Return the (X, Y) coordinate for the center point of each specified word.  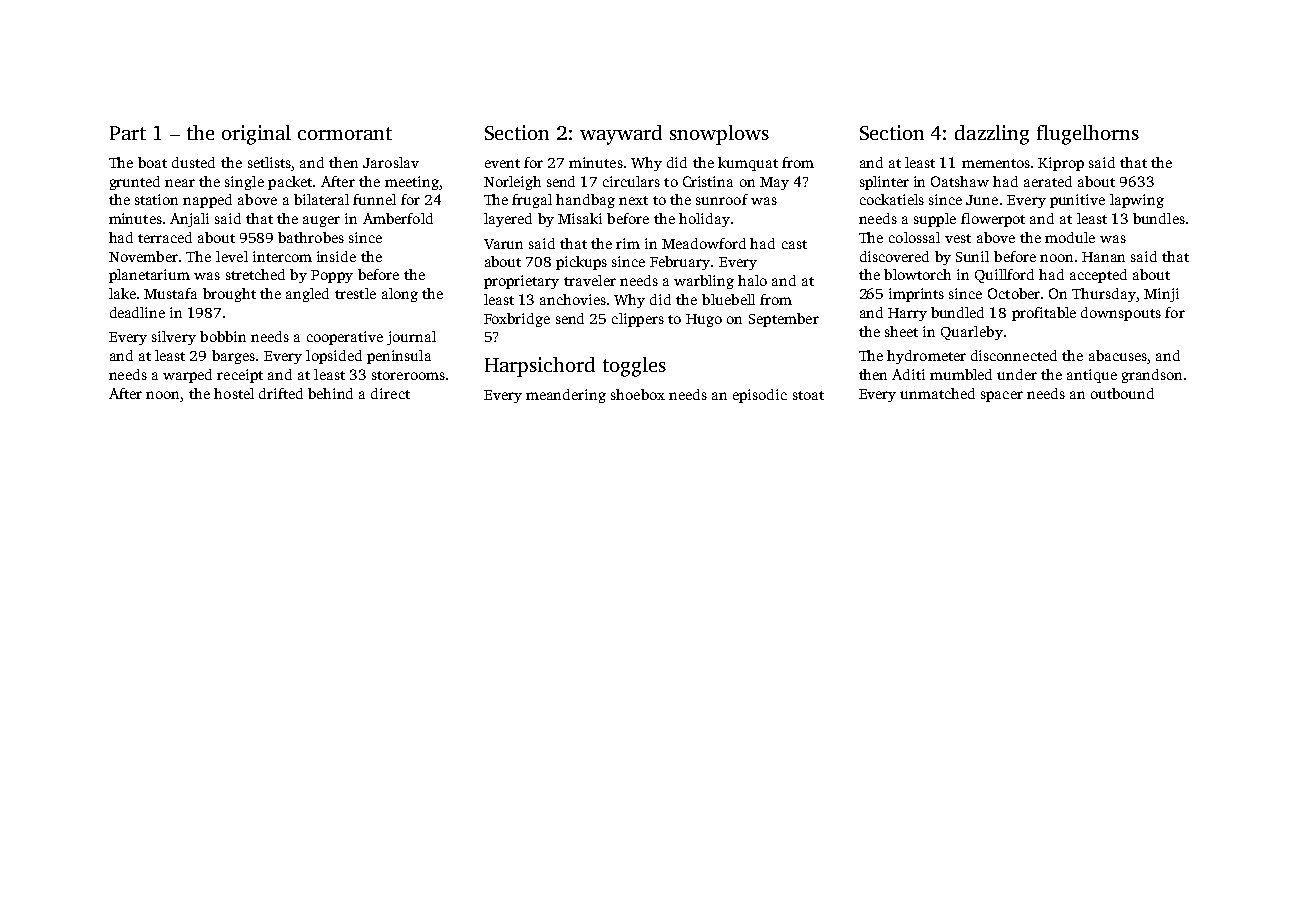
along (400, 295)
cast (794, 244)
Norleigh (512, 183)
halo (752, 280)
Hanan (1103, 257)
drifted (281, 393)
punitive (1077, 201)
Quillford (1004, 276)
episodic (760, 396)
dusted (193, 162)
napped (207, 201)
